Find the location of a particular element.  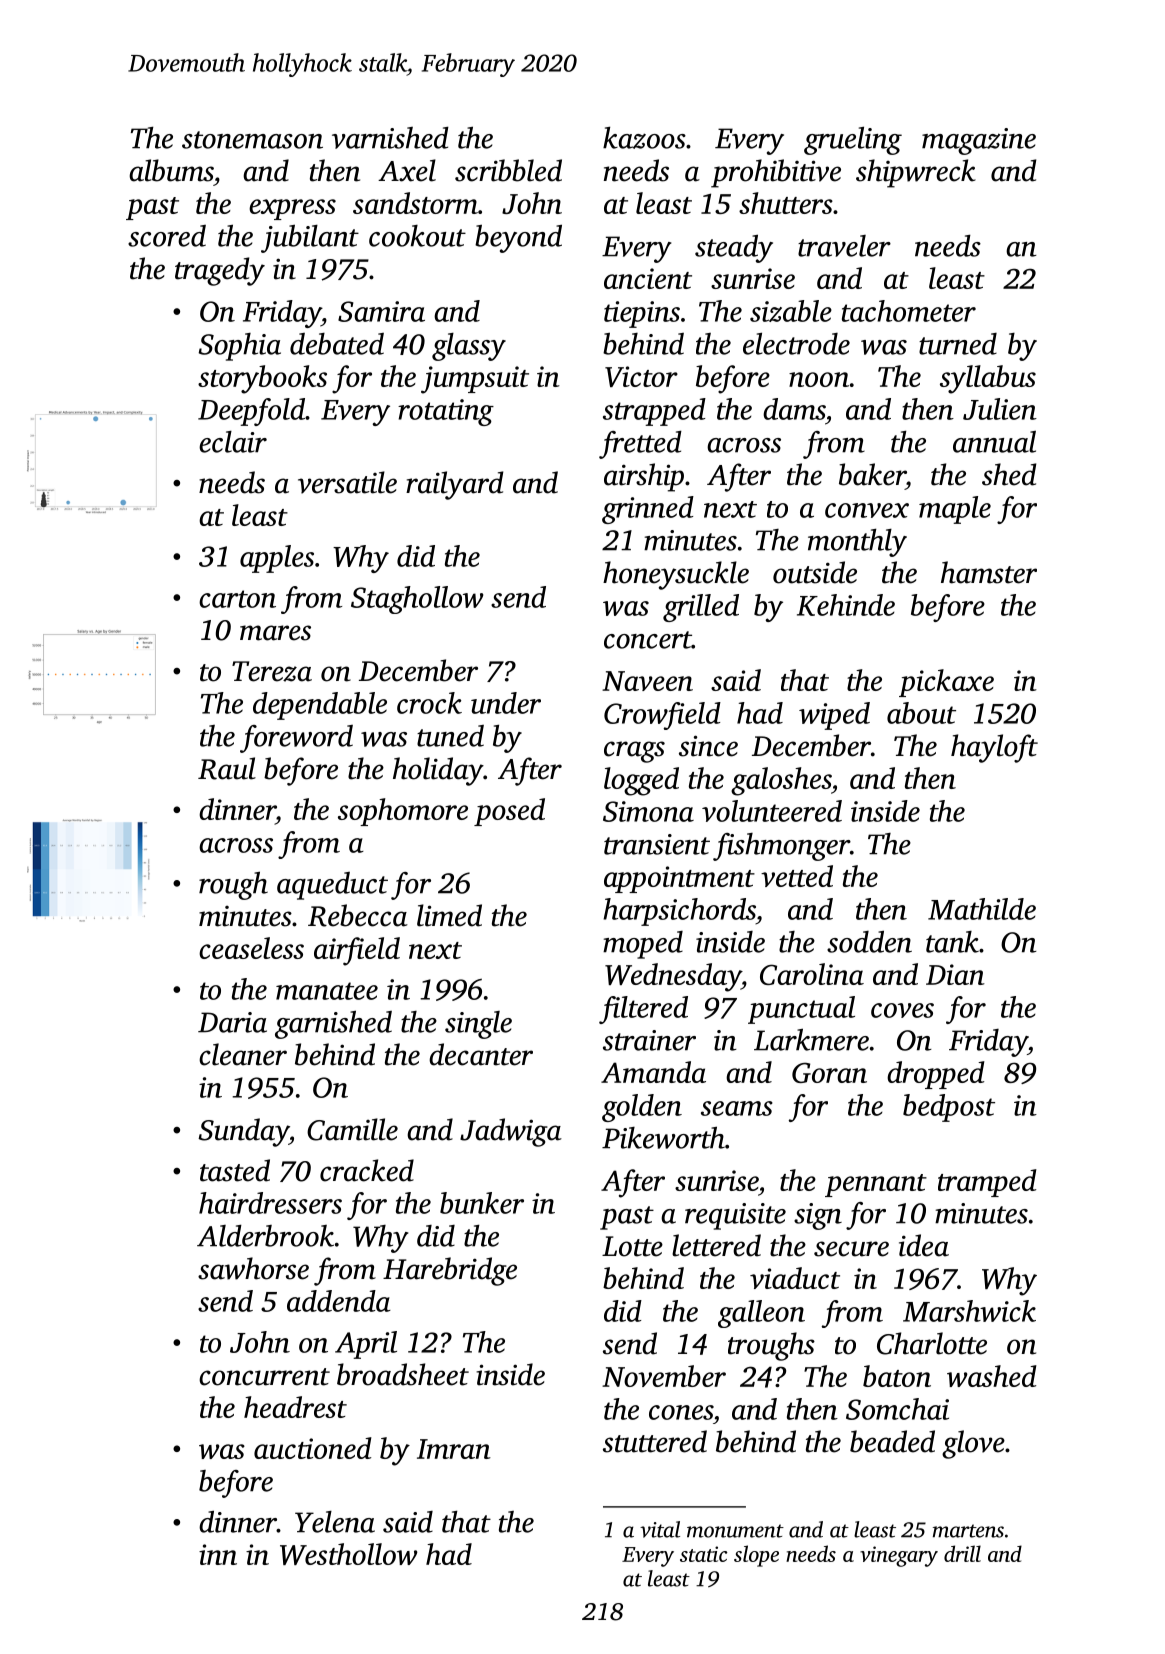

hayloft is located at coordinates (994, 748).
